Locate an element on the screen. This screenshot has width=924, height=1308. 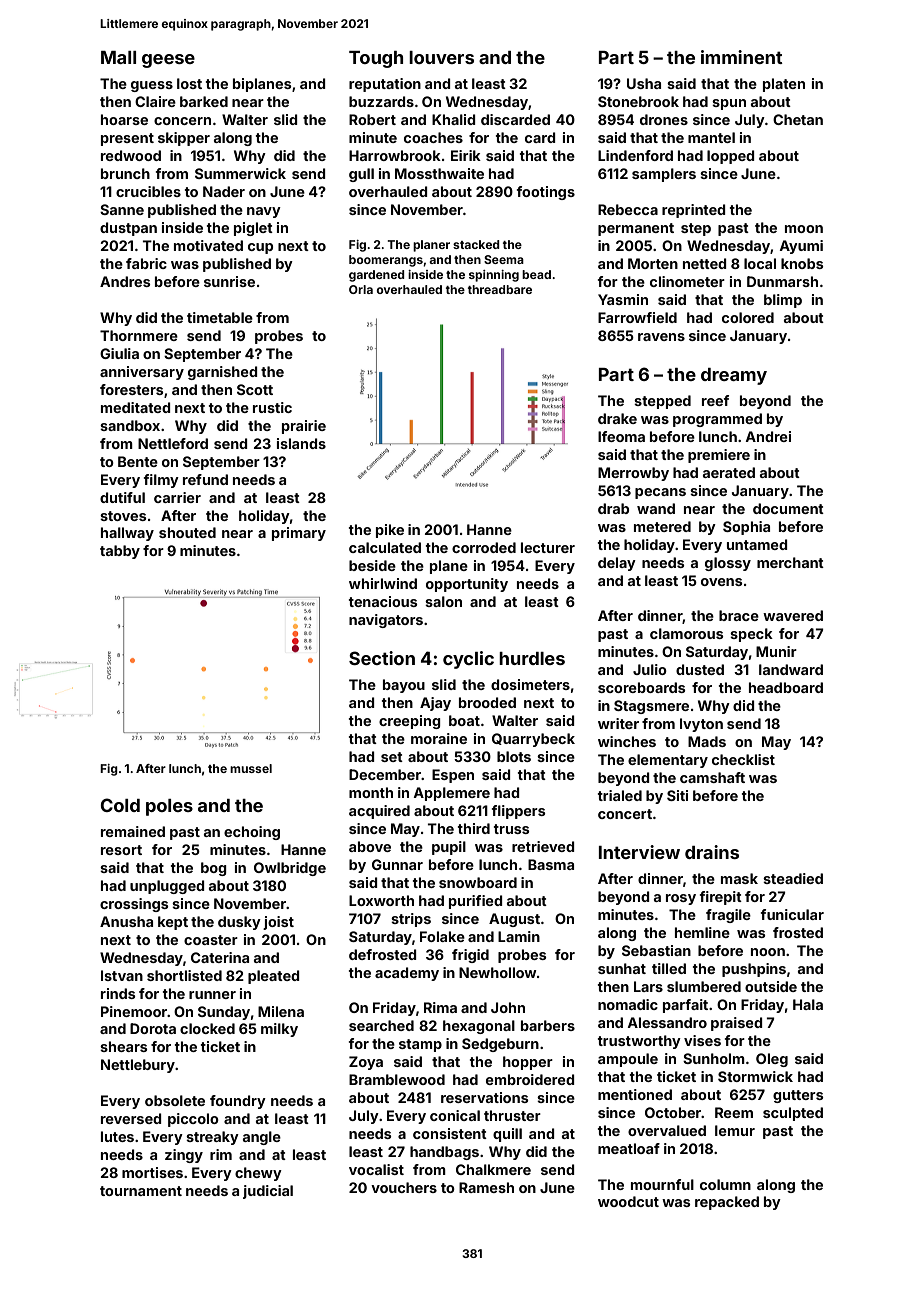
moon is located at coordinates (804, 229).
